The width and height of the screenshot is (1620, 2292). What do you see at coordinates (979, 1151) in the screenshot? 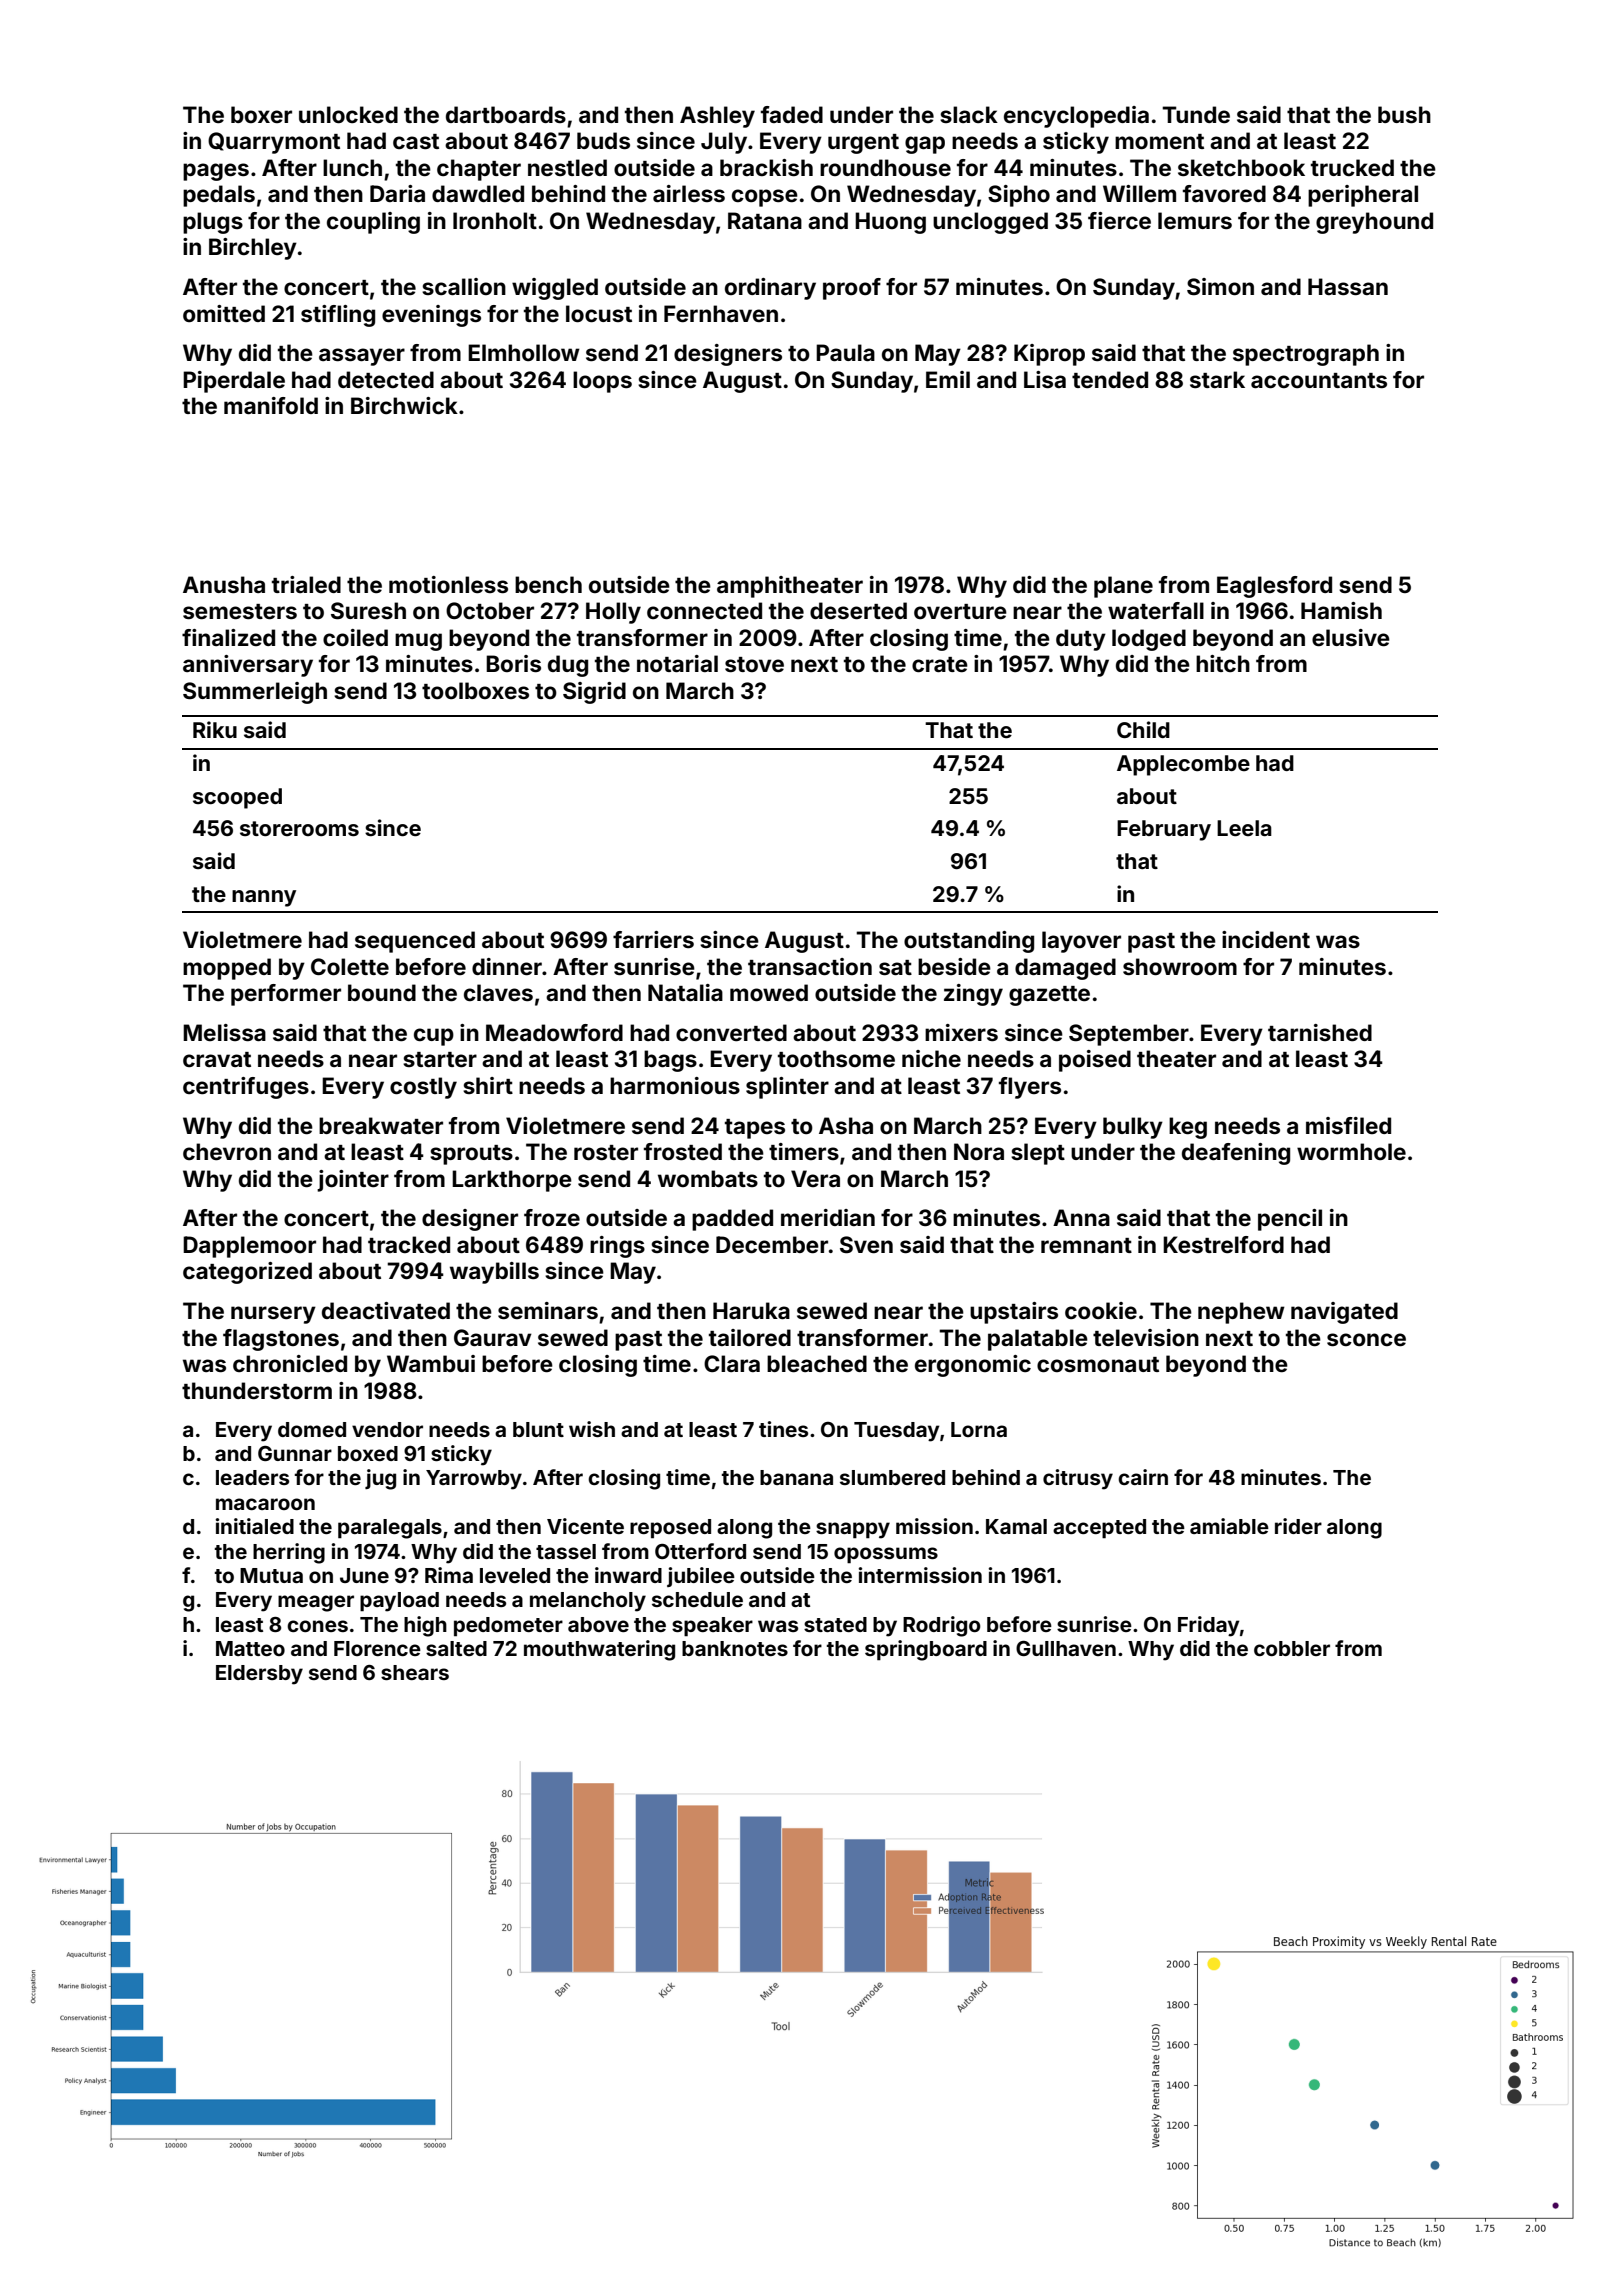
I see `Nora` at bounding box center [979, 1151].
